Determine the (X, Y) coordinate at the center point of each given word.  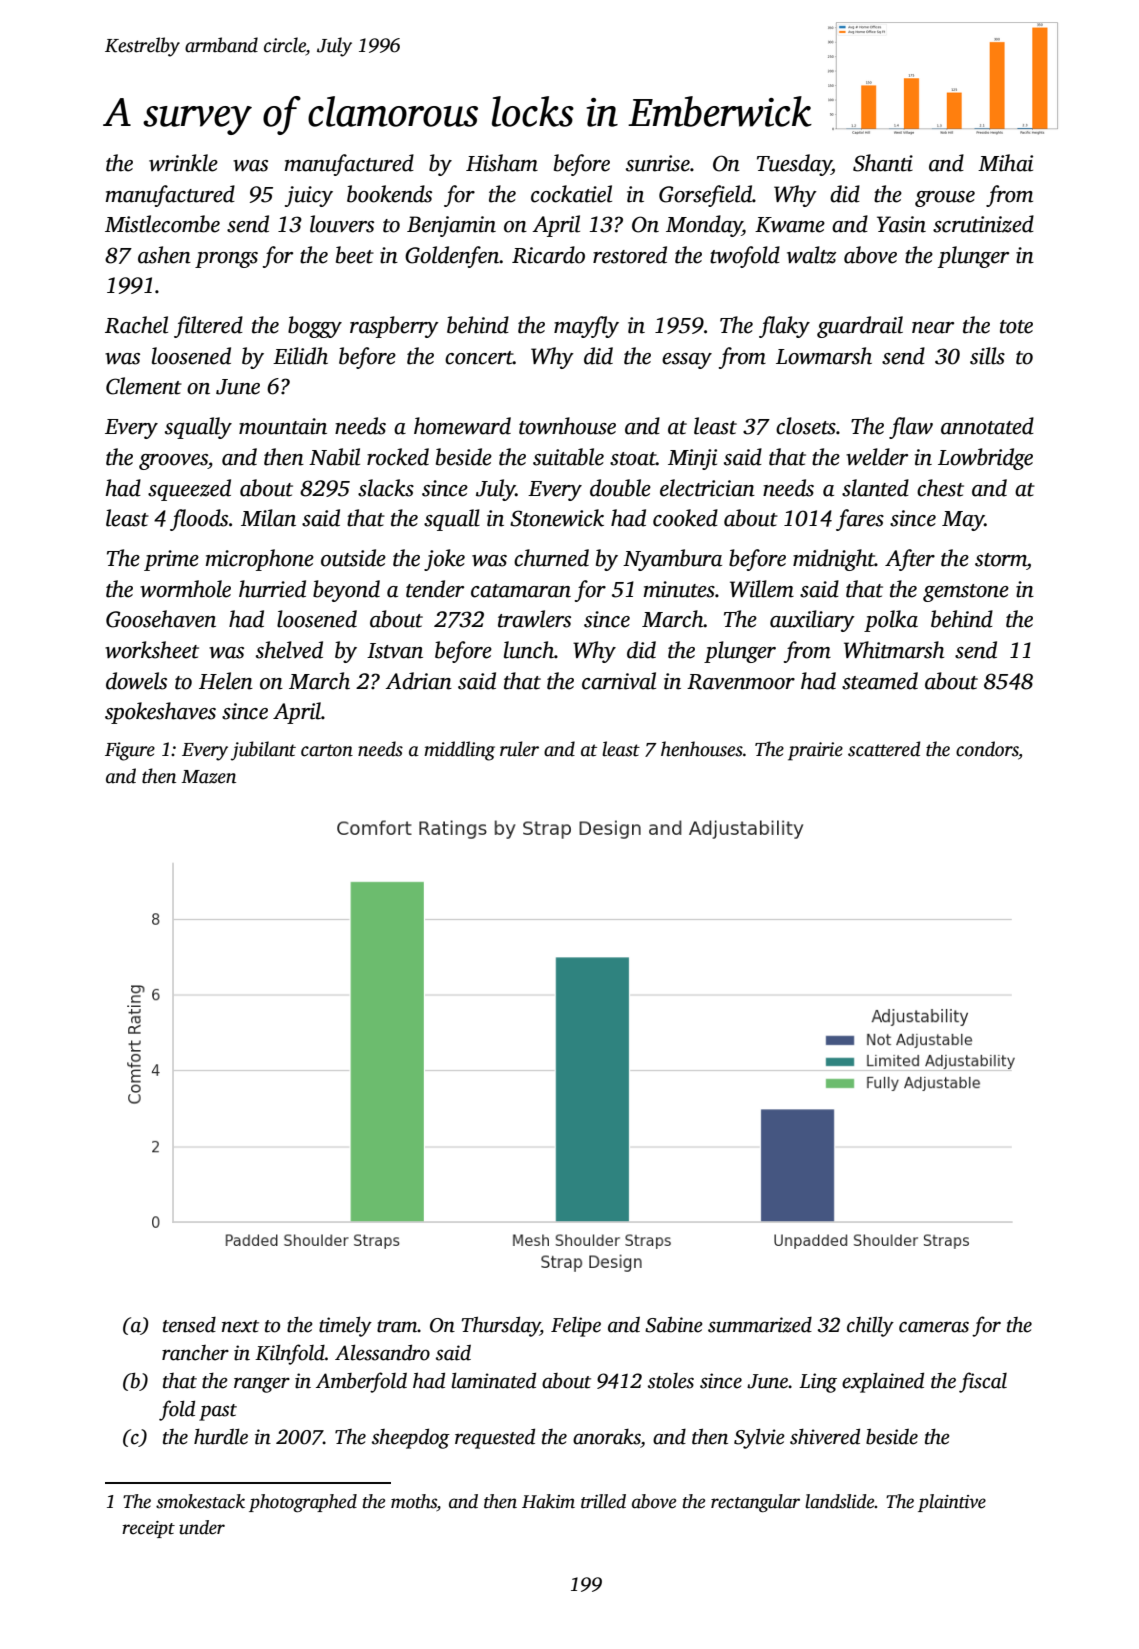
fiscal (983, 1382)
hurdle (221, 1436)
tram (397, 1326)
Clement (144, 386)
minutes (679, 589)
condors (987, 749)
